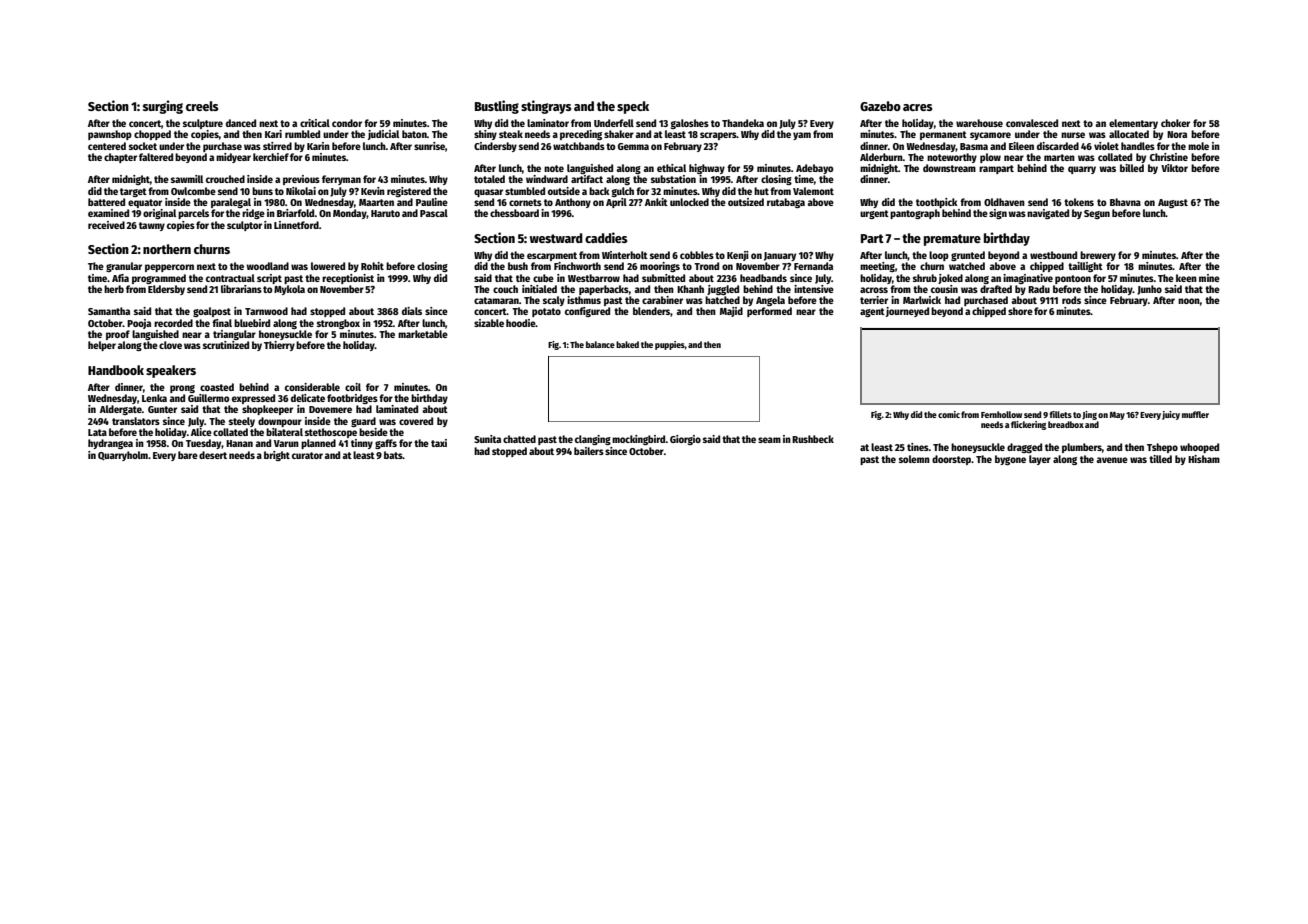  I want to click on noon, so click(1189, 301).
